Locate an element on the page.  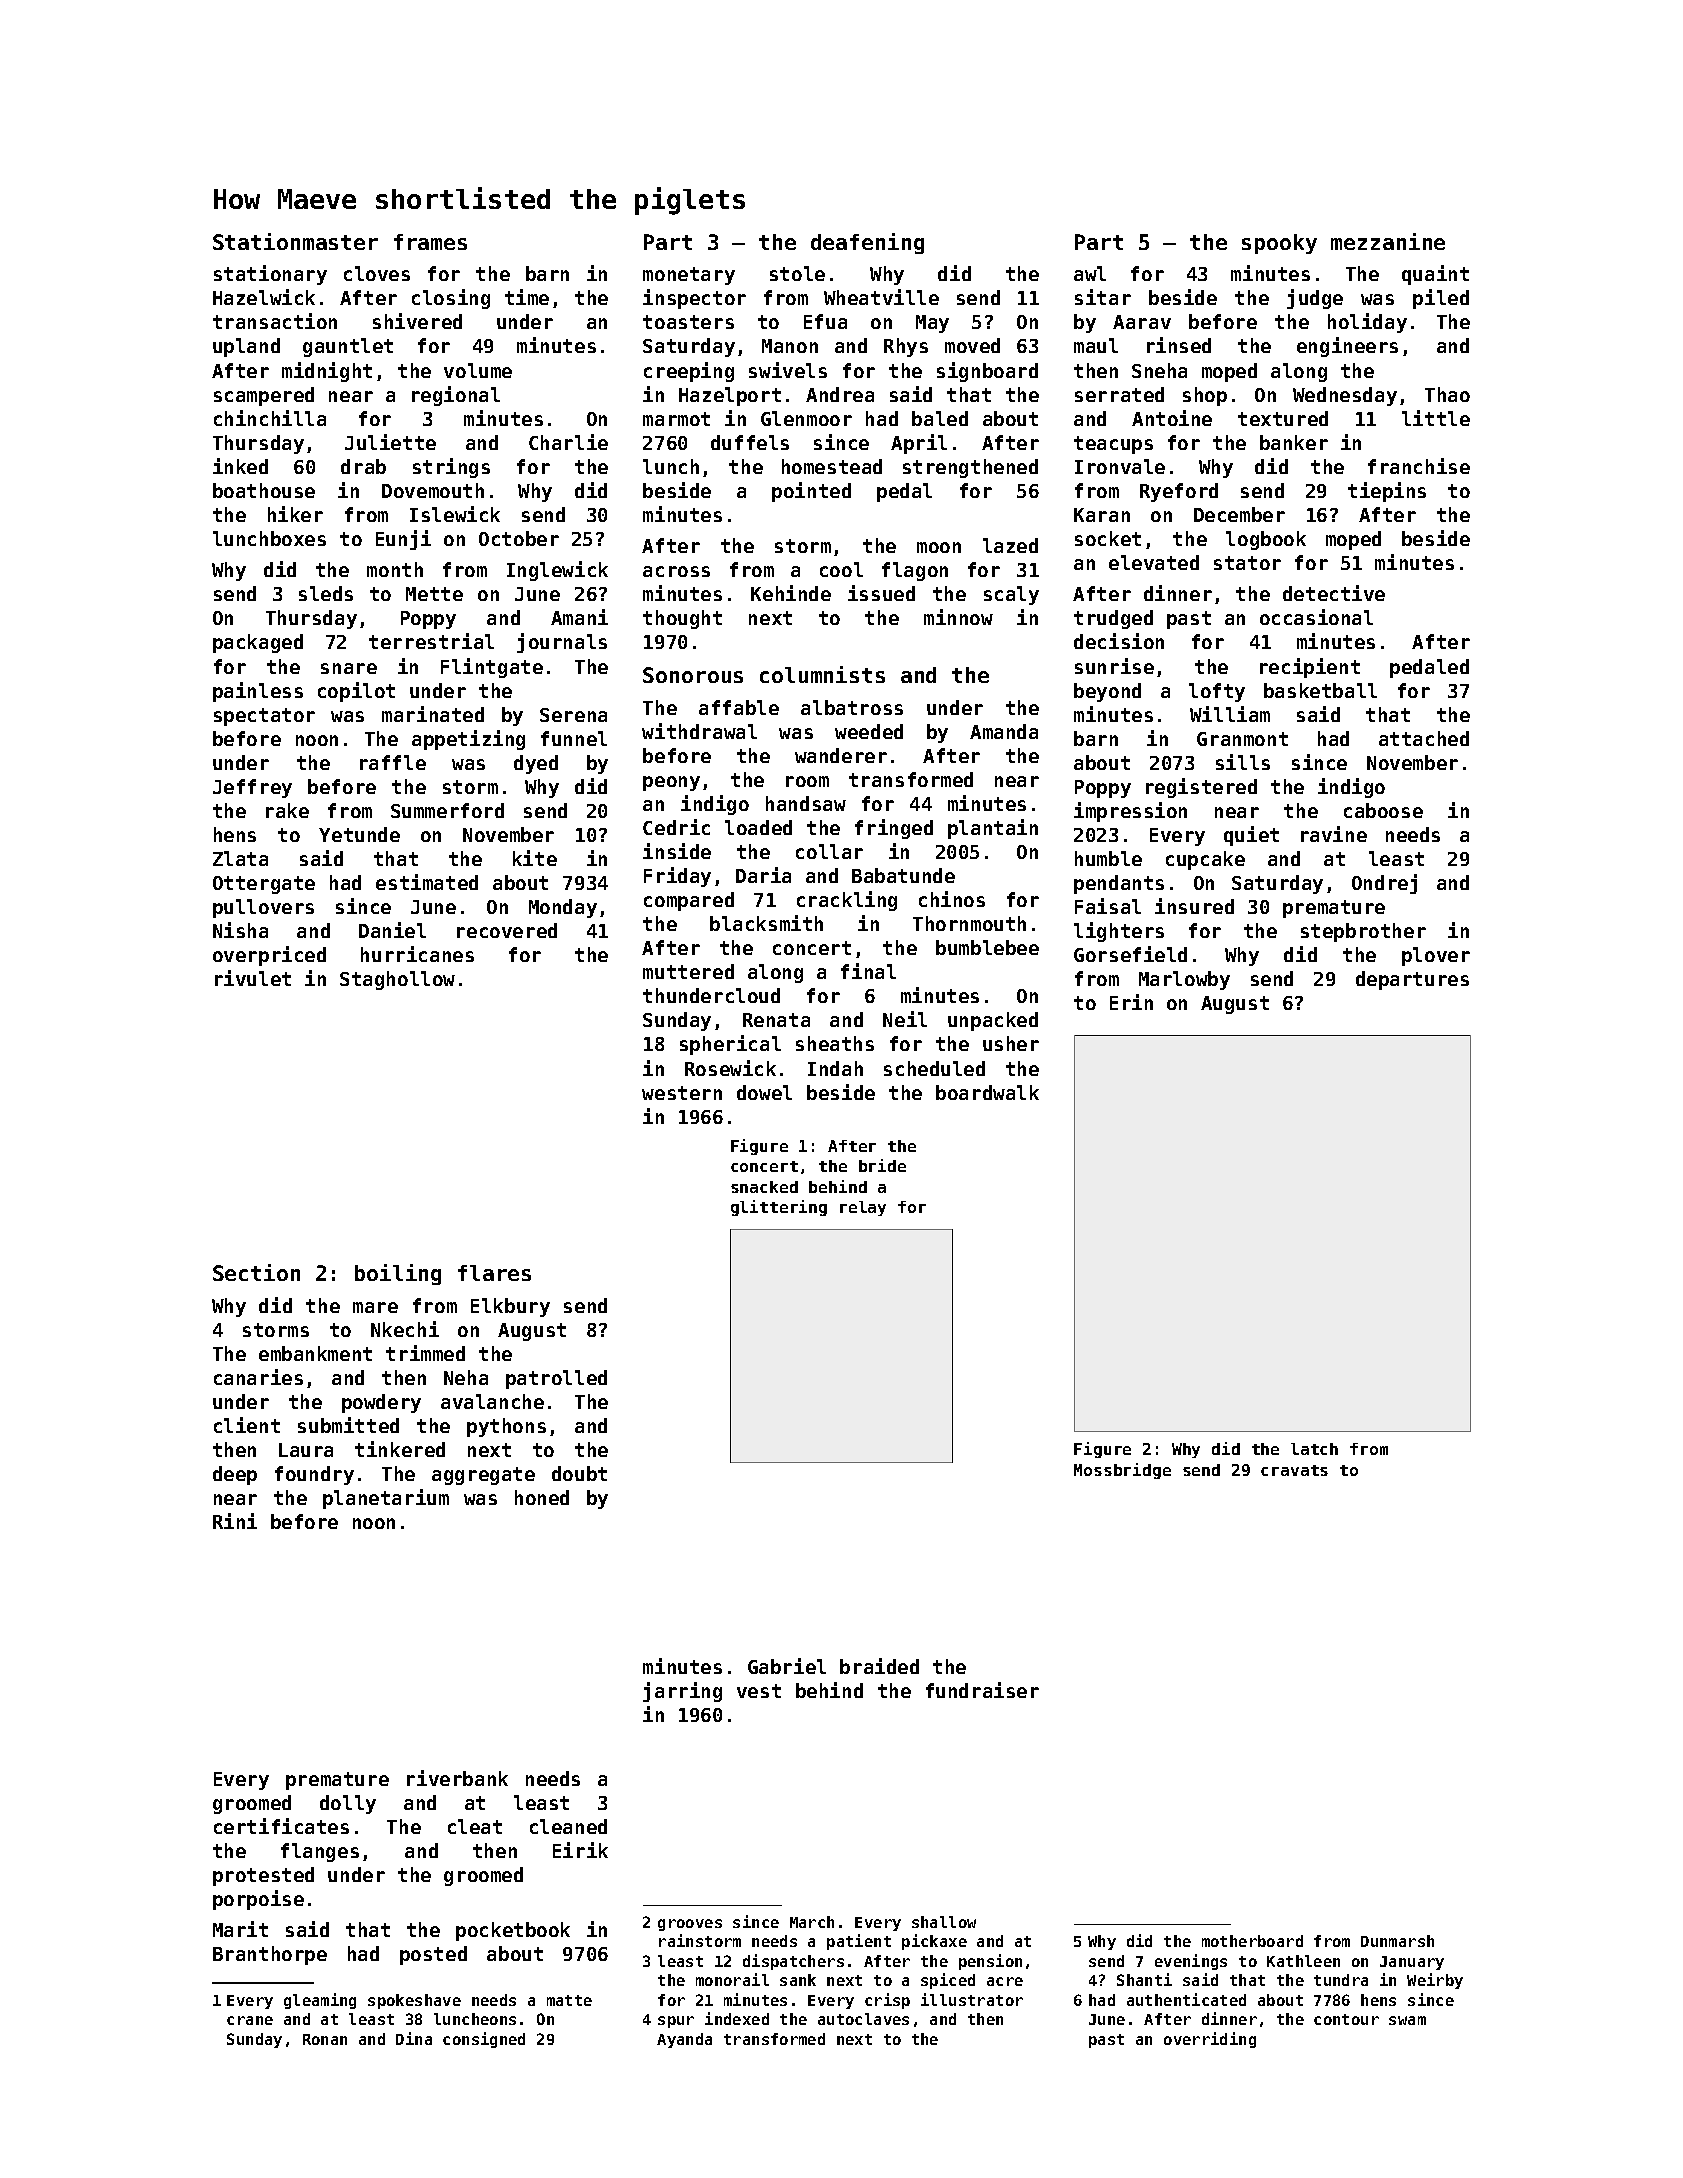
rivulet is located at coordinates (253, 978).
